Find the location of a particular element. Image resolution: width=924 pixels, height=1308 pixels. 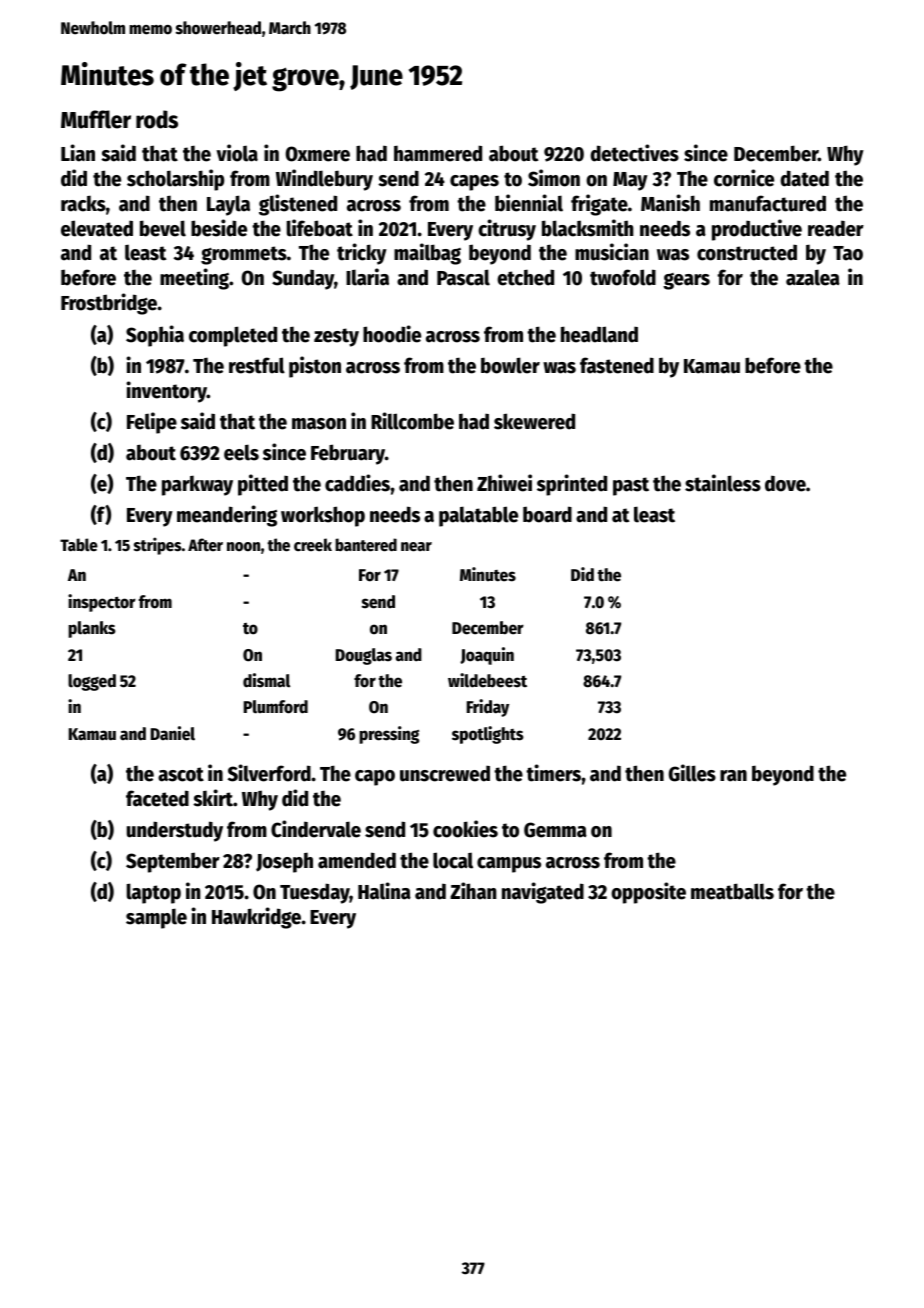

ran is located at coordinates (733, 776).
